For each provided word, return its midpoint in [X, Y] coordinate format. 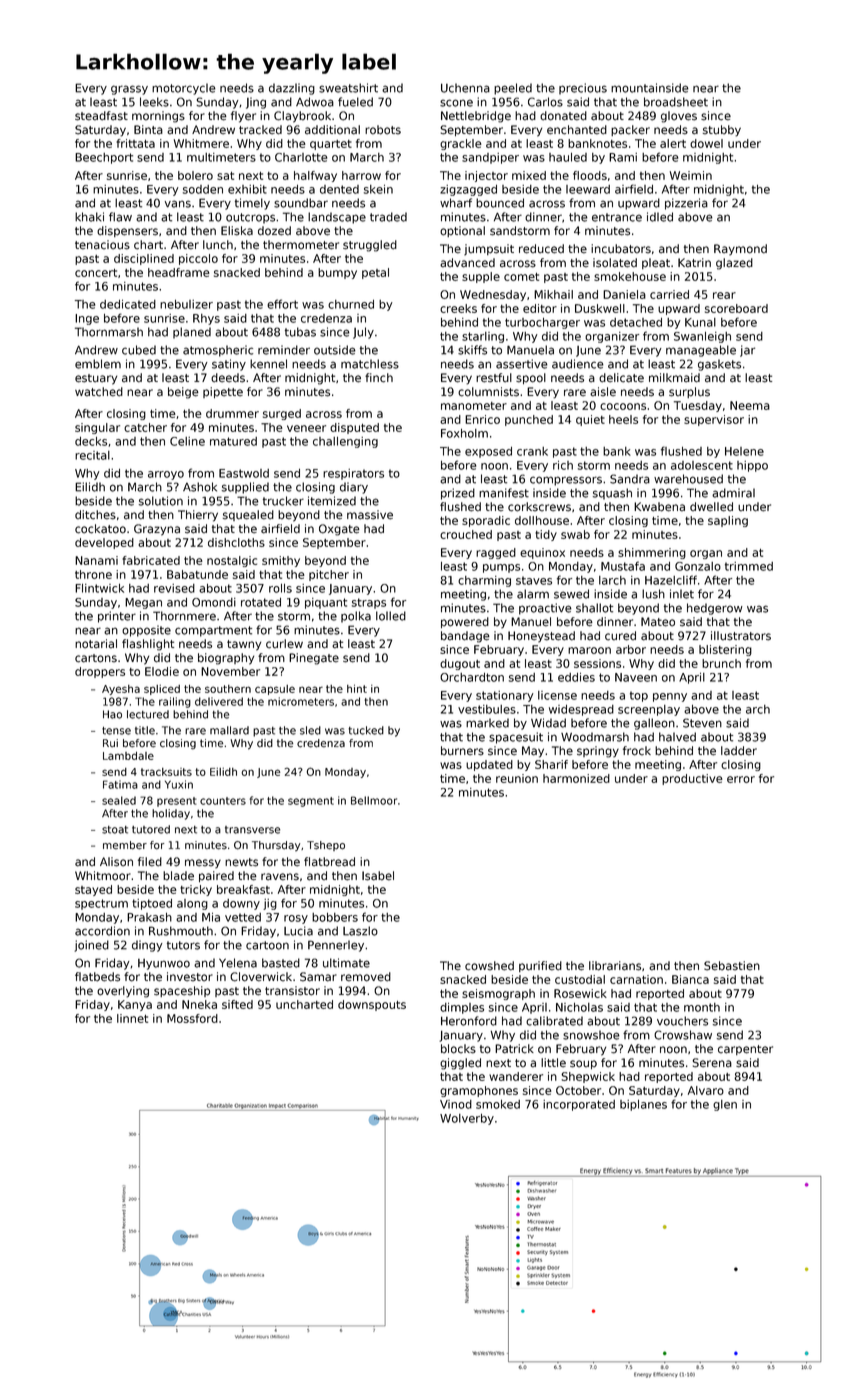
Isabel [378, 876]
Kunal [700, 322]
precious [583, 89]
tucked [366, 730]
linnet [132, 1018]
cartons [96, 658]
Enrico [482, 419]
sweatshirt [348, 88]
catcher [145, 427]
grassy [129, 90]
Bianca [690, 979]
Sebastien [732, 966]
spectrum [101, 904]
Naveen [636, 677]
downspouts [372, 1005]
